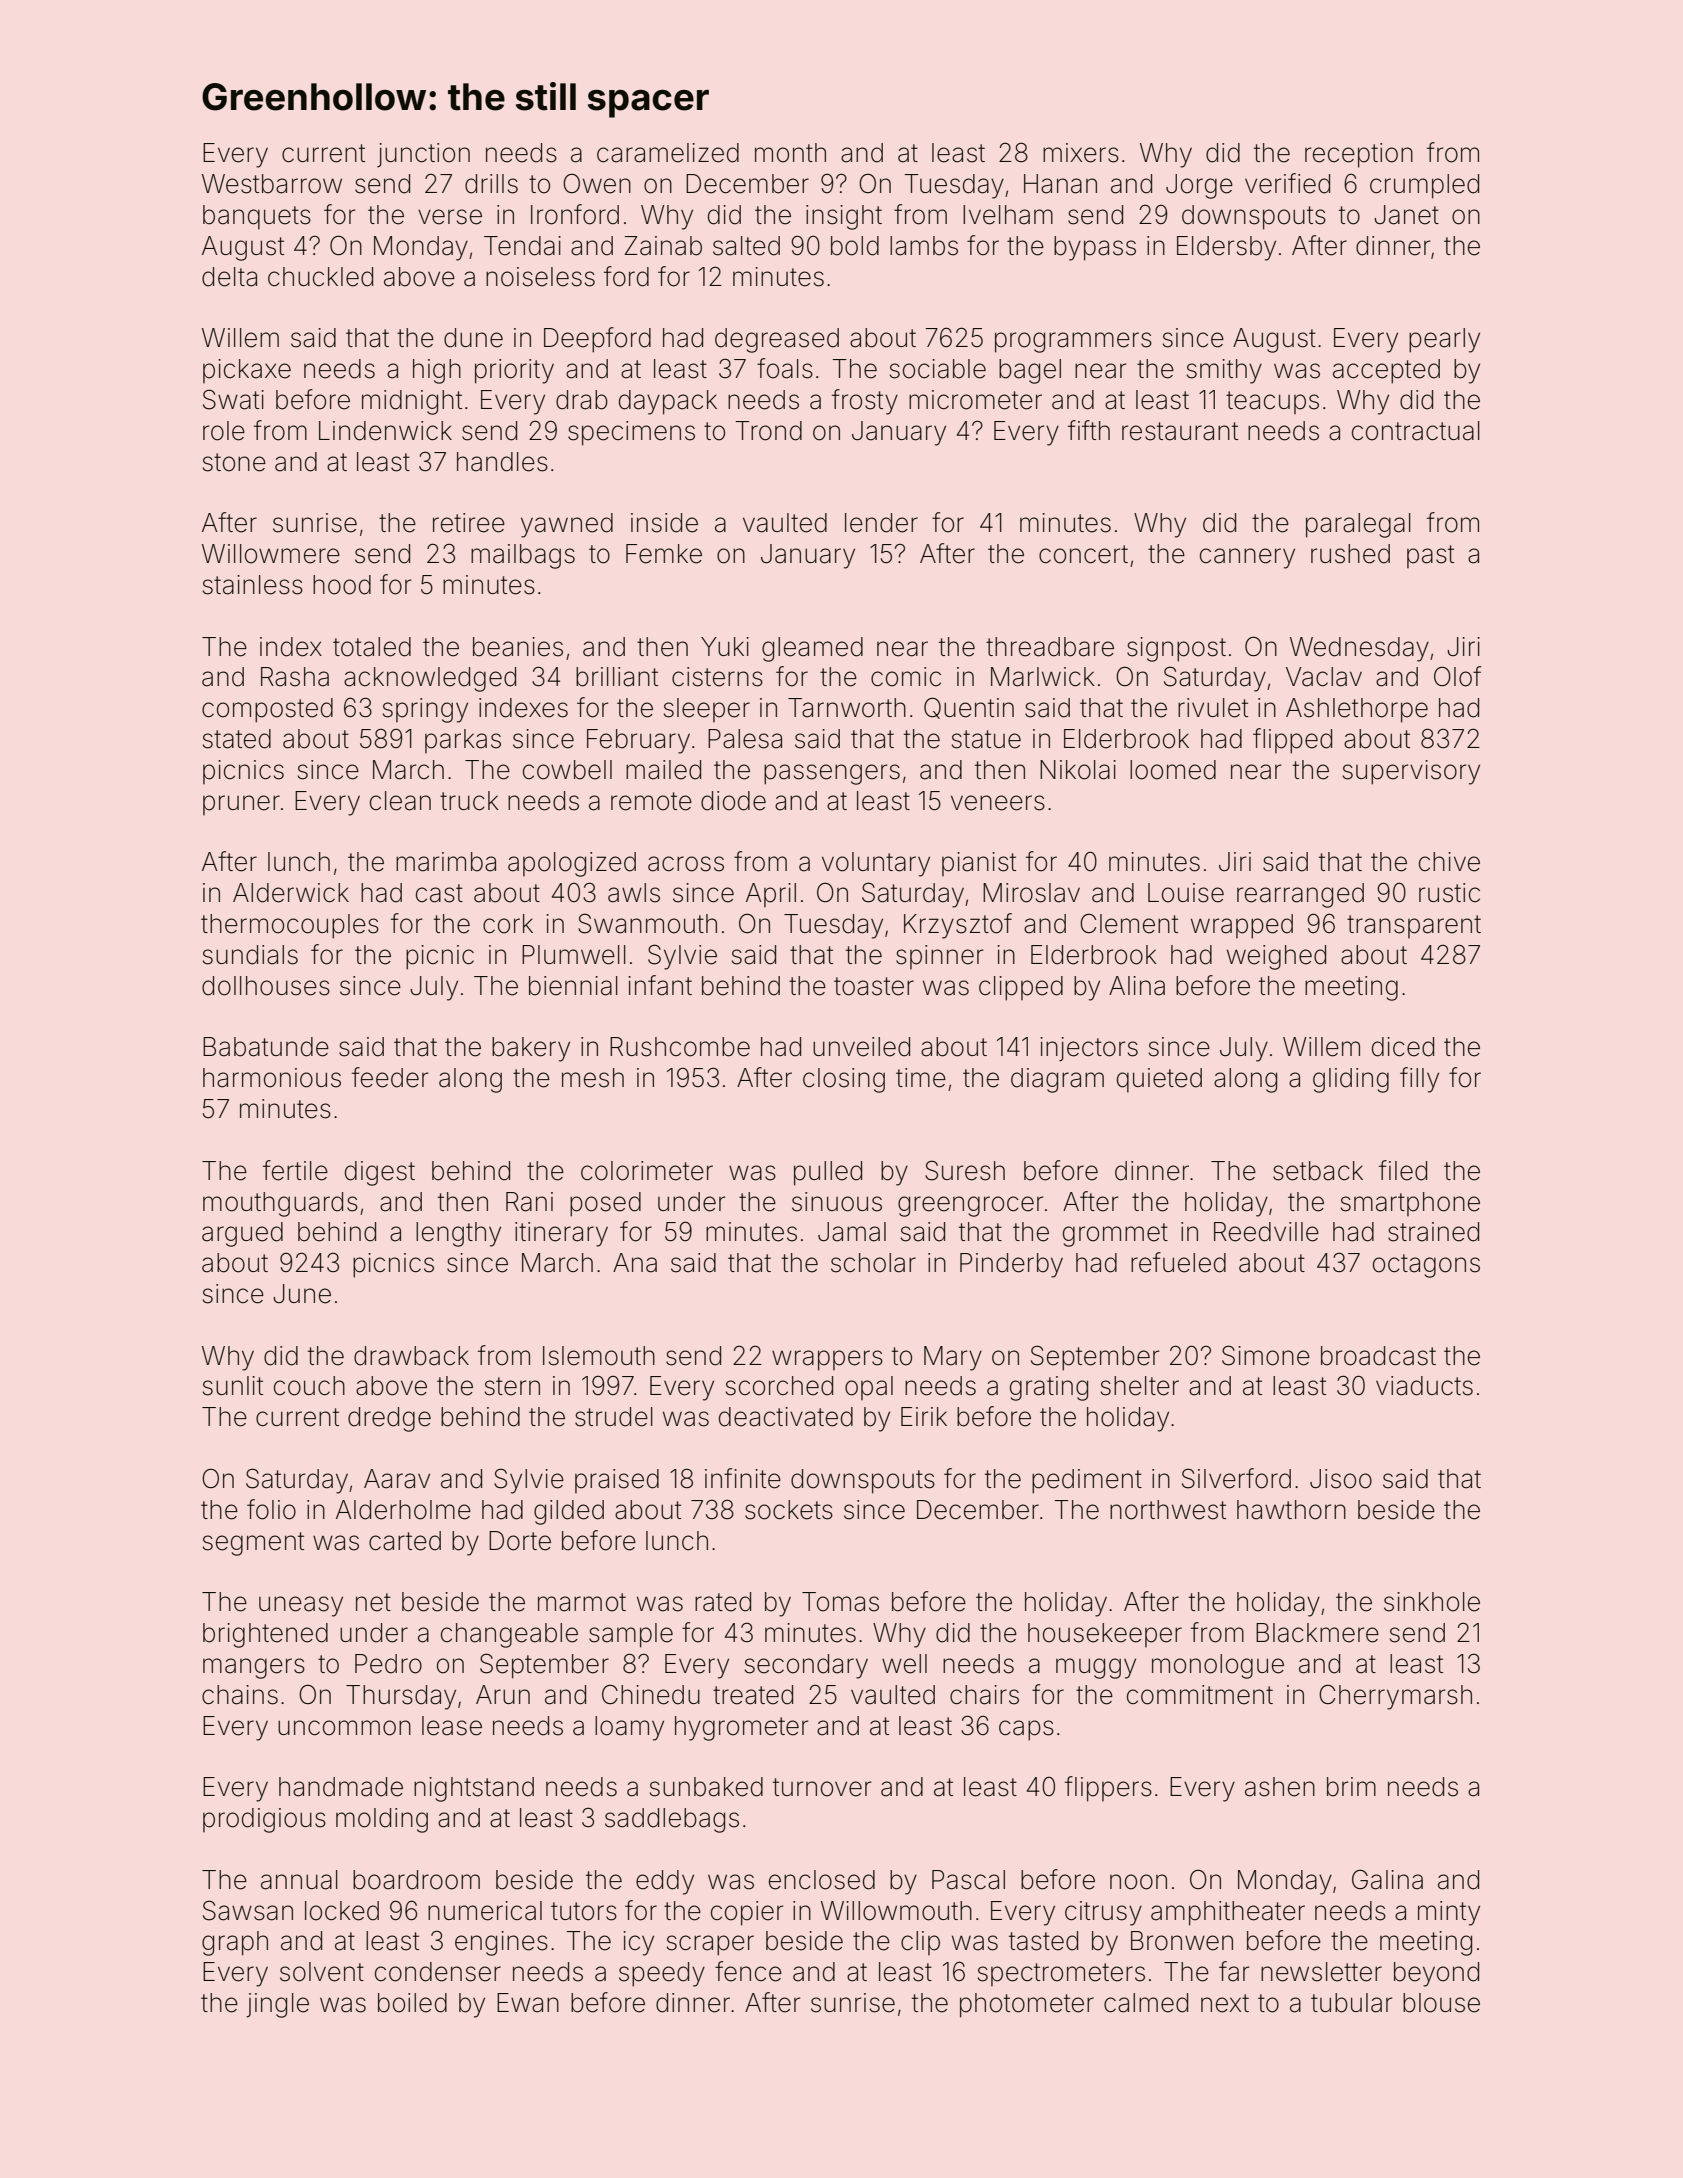 This screenshot has height=2178, width=1683. What do you see at coordinates (1073, 342) in the screenshot?
I see `programmers` at bounding box center [1073, 342].
